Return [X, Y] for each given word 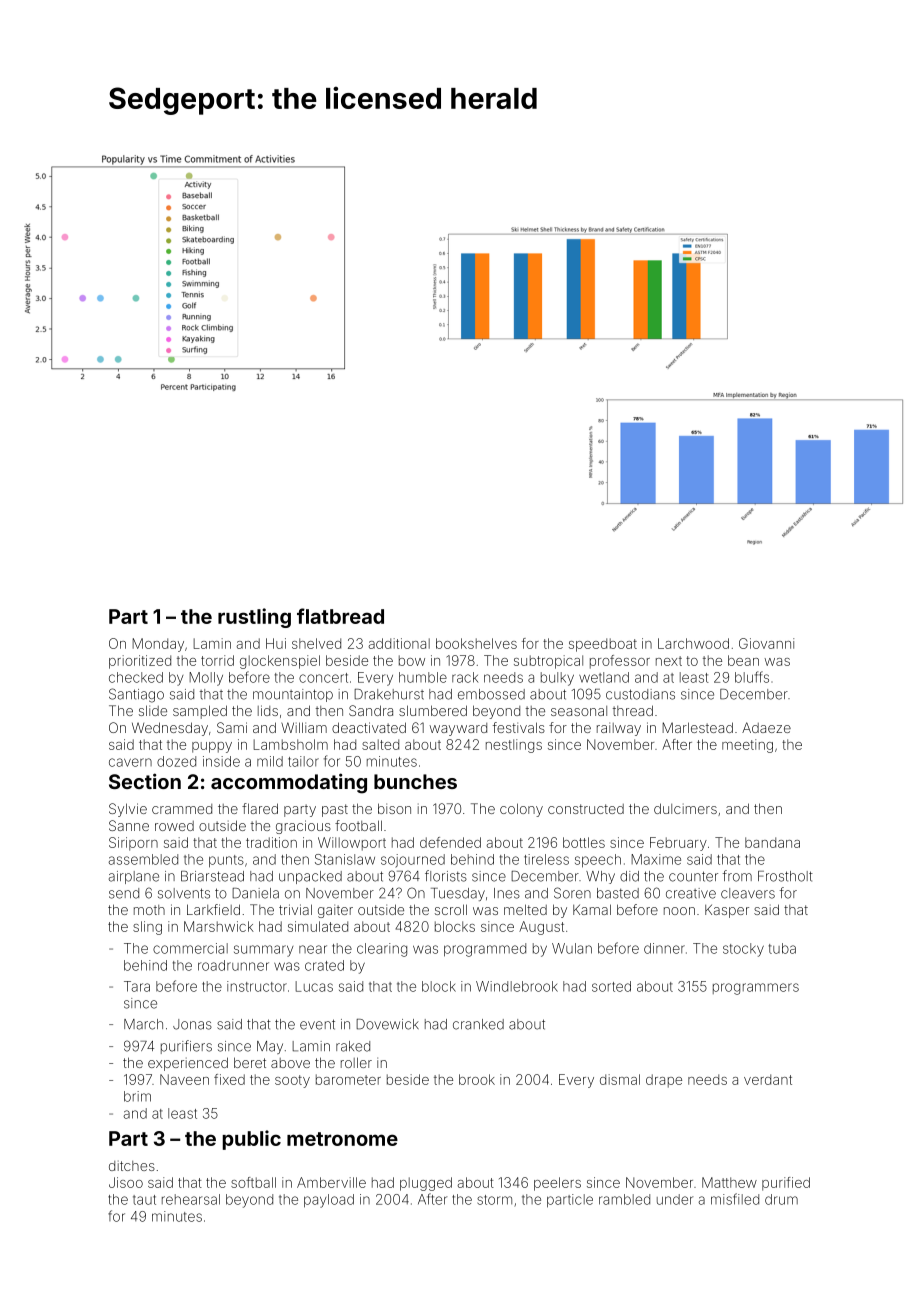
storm [494, 1200]
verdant [768, 1079]
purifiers [186, 1047]
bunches [415, 781]
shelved [316, 643]
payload [329, 1201]
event [317, 1024]
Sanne [129, 825]
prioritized [140, 662]
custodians [640, 694]
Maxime [656, 859]
